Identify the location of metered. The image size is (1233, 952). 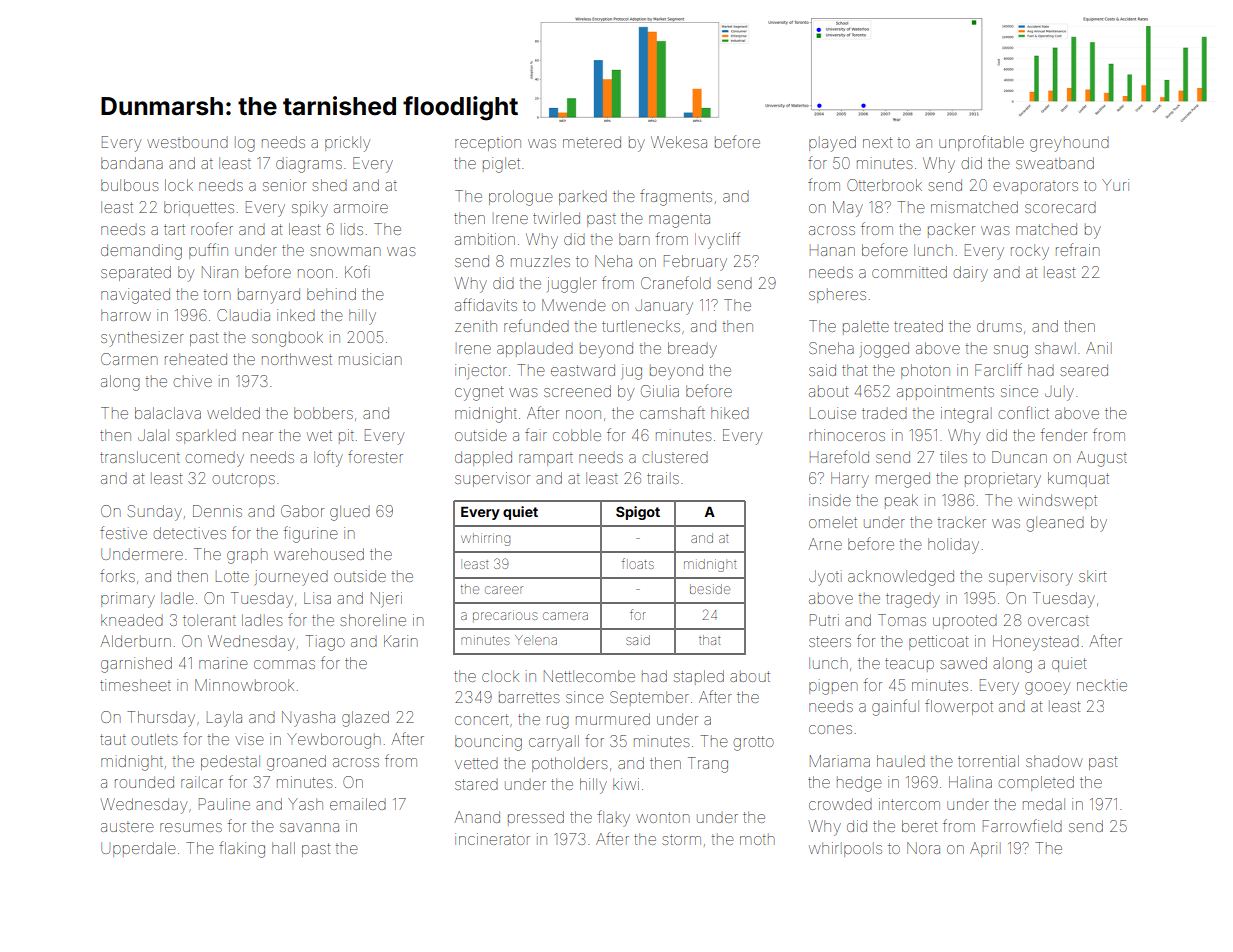
(592, 142).
